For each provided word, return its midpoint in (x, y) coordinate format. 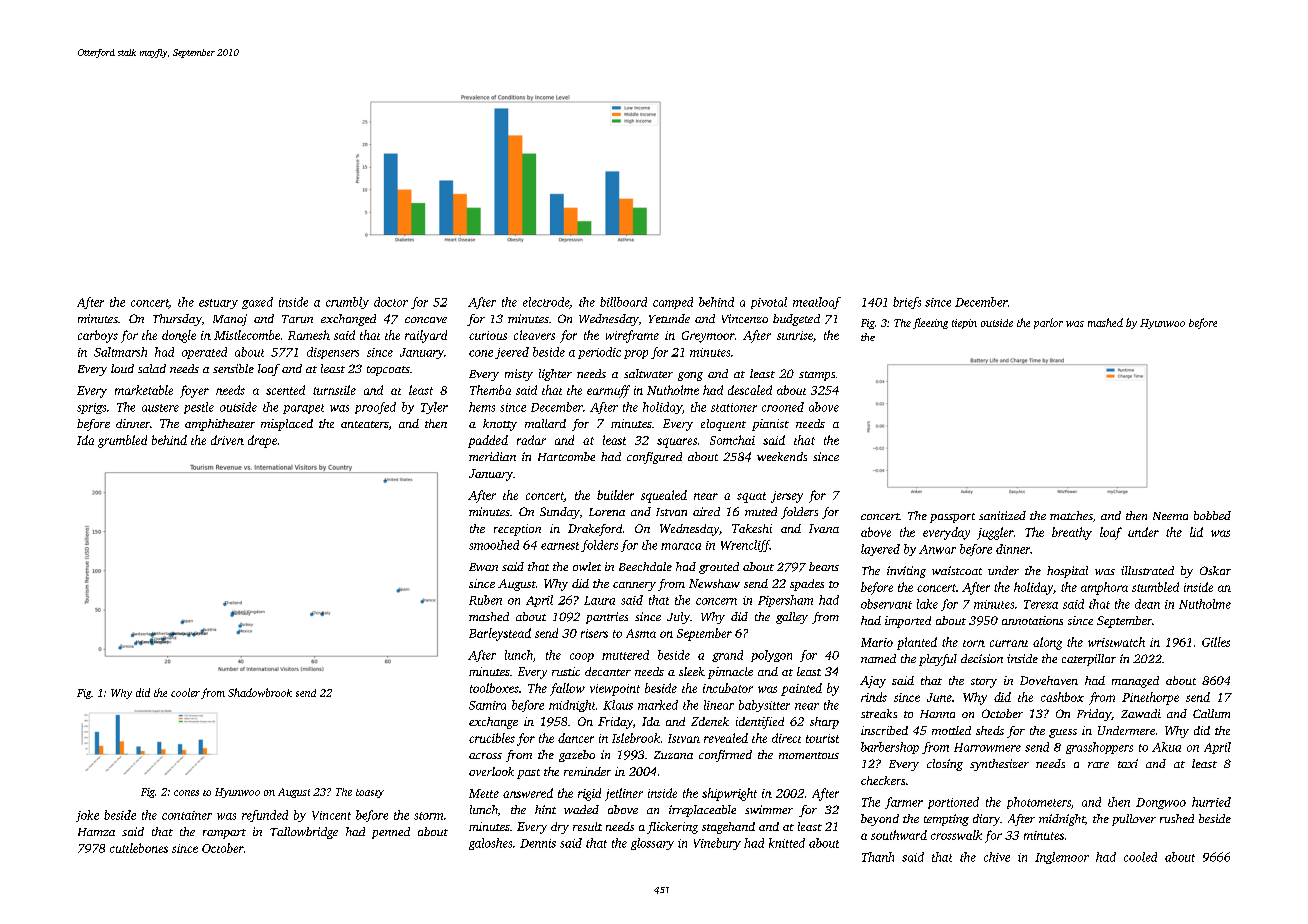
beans (824, 566)
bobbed (1212, 515)
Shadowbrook (260, 692)
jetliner (624, 794)
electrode (546, 302)
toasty (370, 793)
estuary (218, 304)
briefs (907, 303)
